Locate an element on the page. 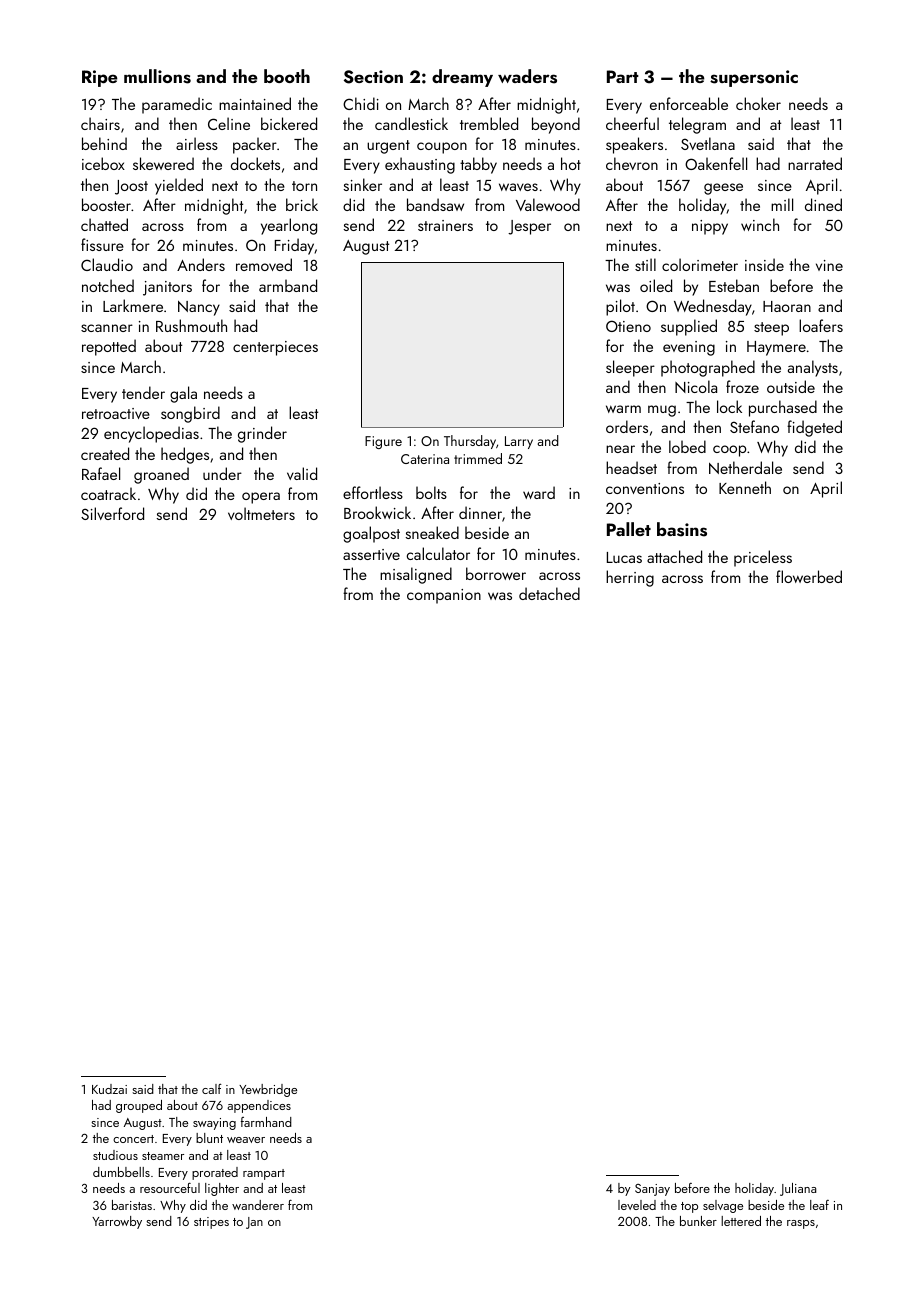  mill is located at coordinates (782, 204).
